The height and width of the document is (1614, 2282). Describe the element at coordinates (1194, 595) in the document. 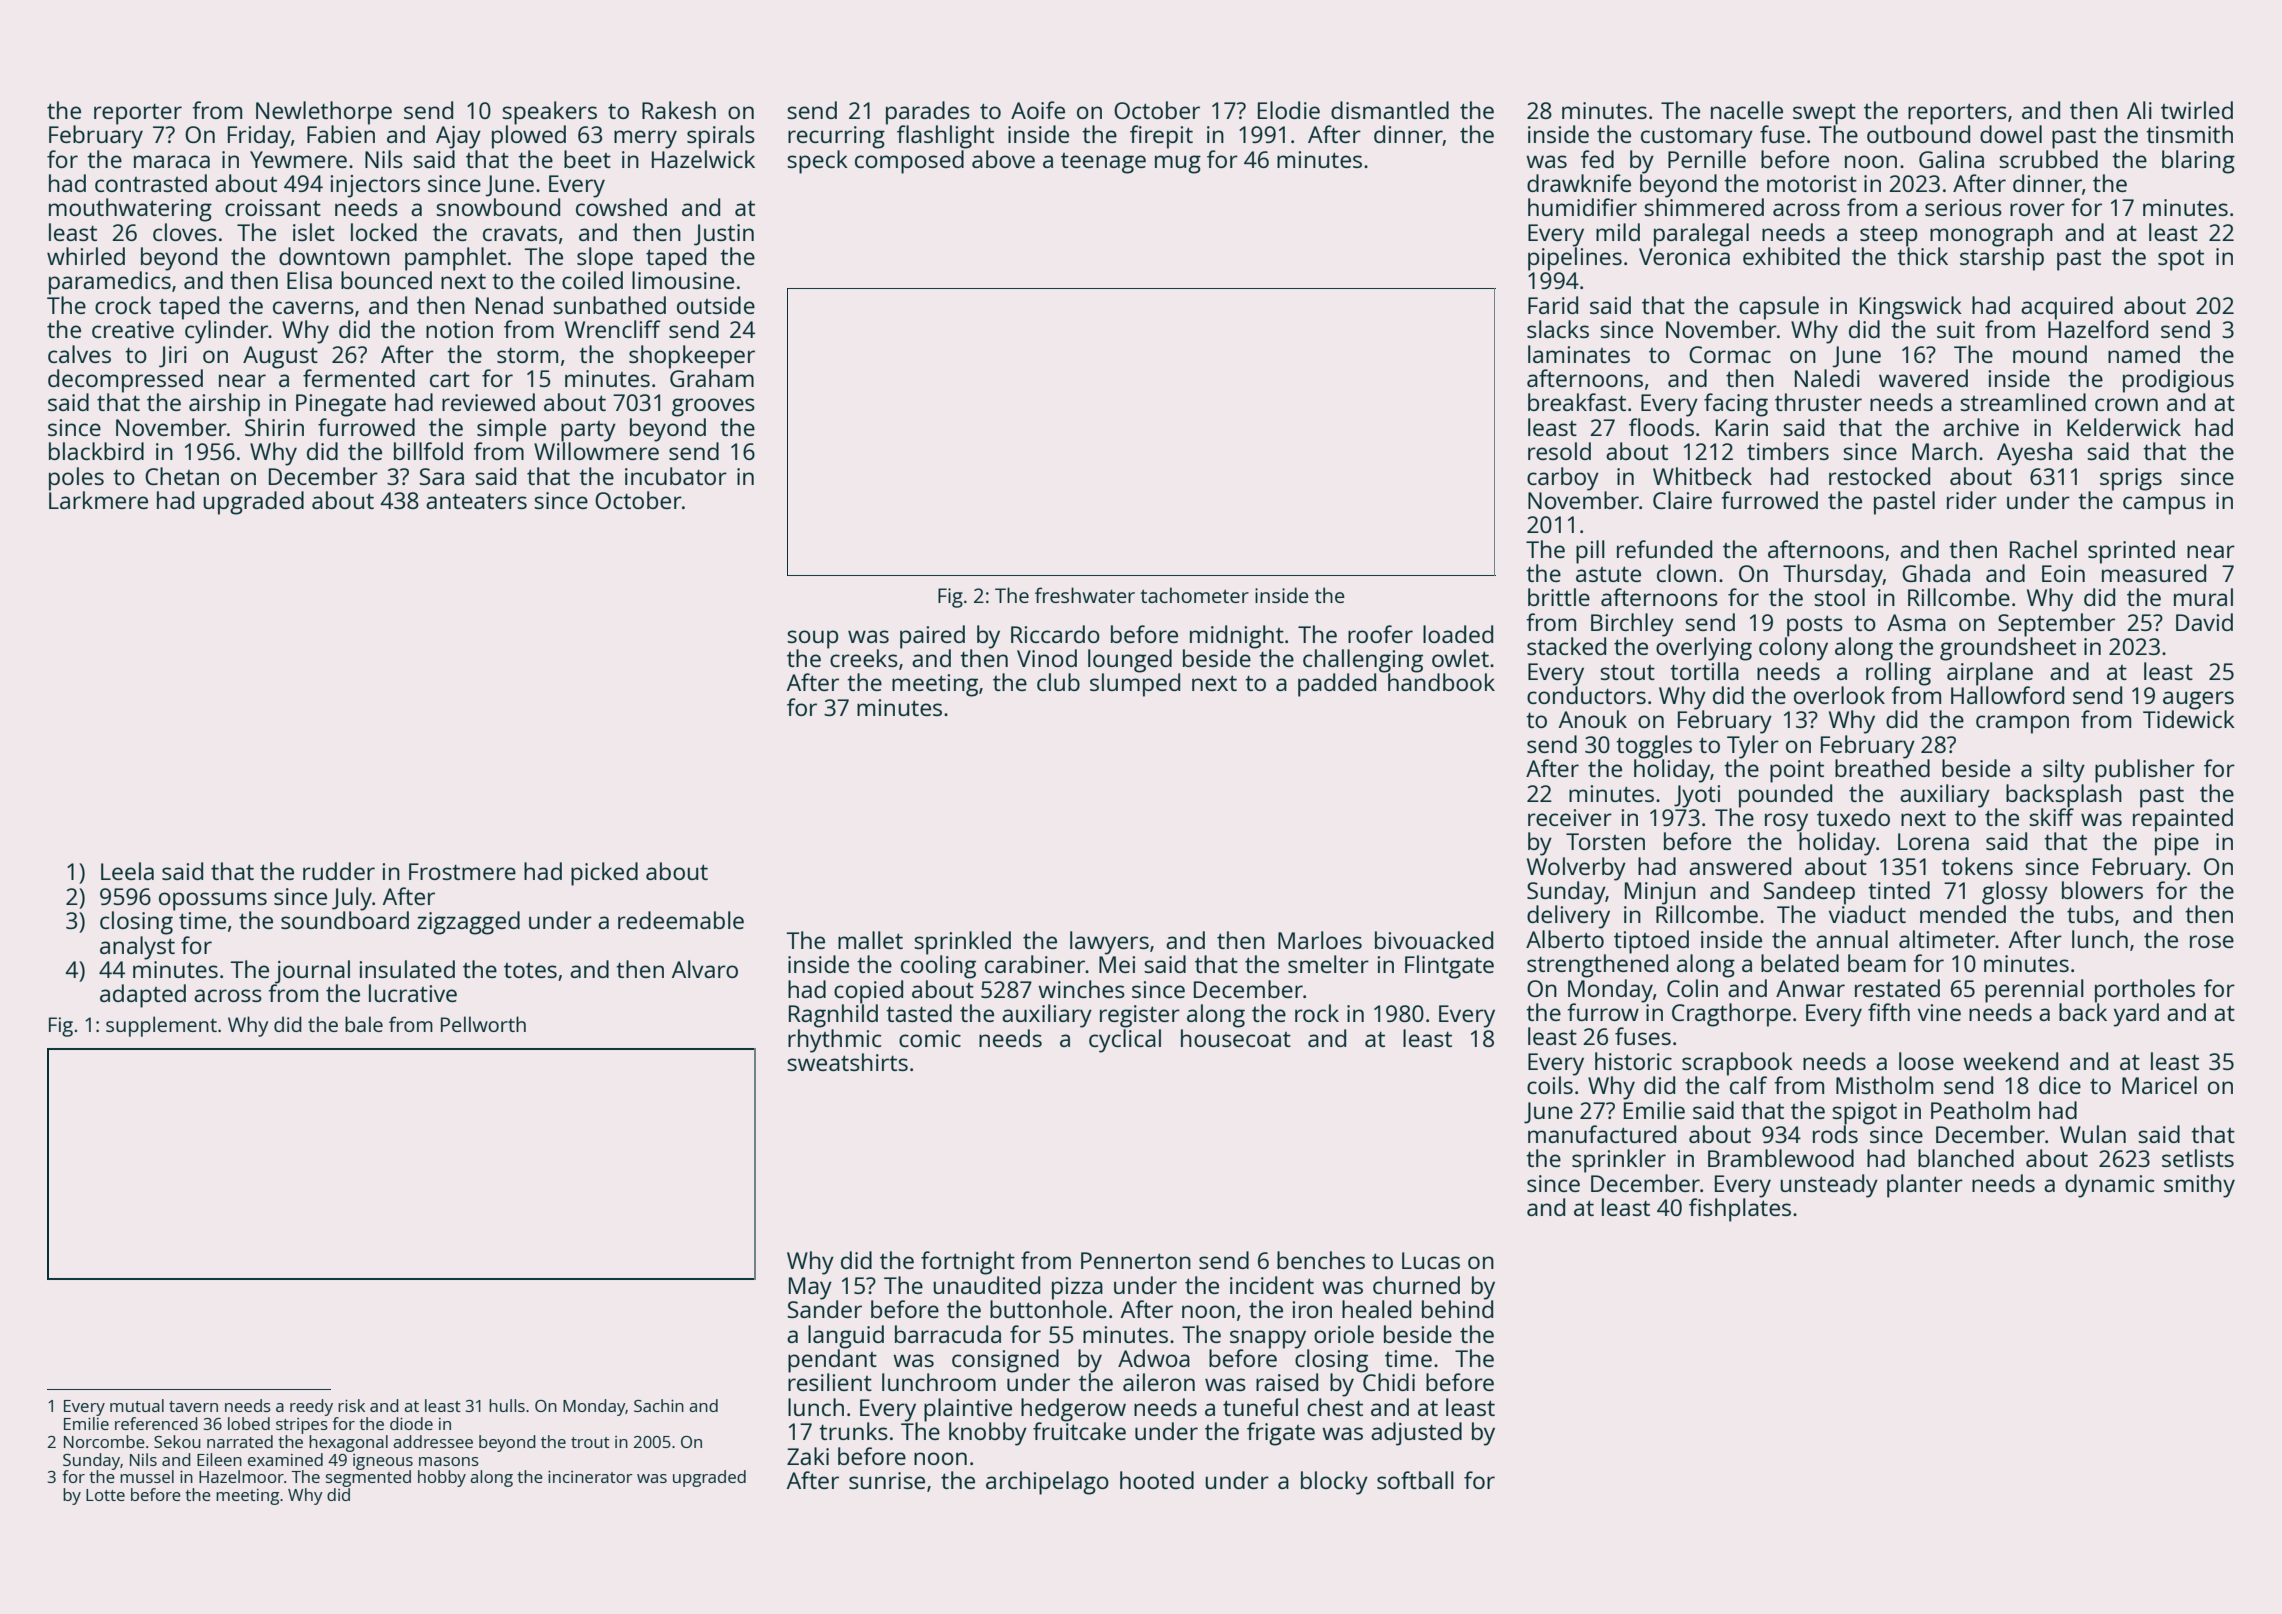

I see `tachometer` at that location.
